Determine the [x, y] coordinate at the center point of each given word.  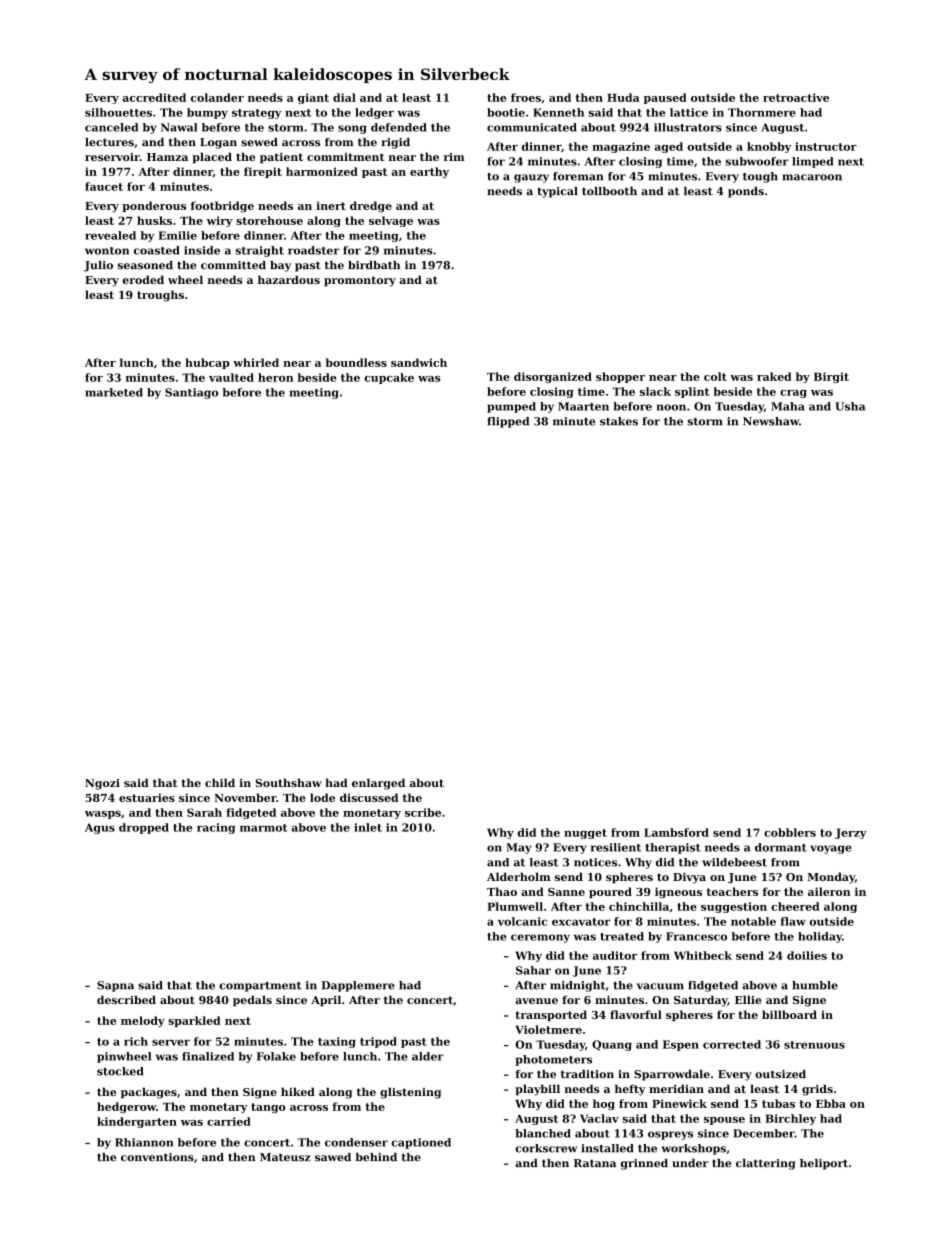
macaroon [812, 177]
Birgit [831, 377]
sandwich [419, 362]
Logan [218, 143]
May [518, 848]
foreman [578, 176]
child [220, 782]
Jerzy [851, 833]
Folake [276, 1056]
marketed [114, 392]
